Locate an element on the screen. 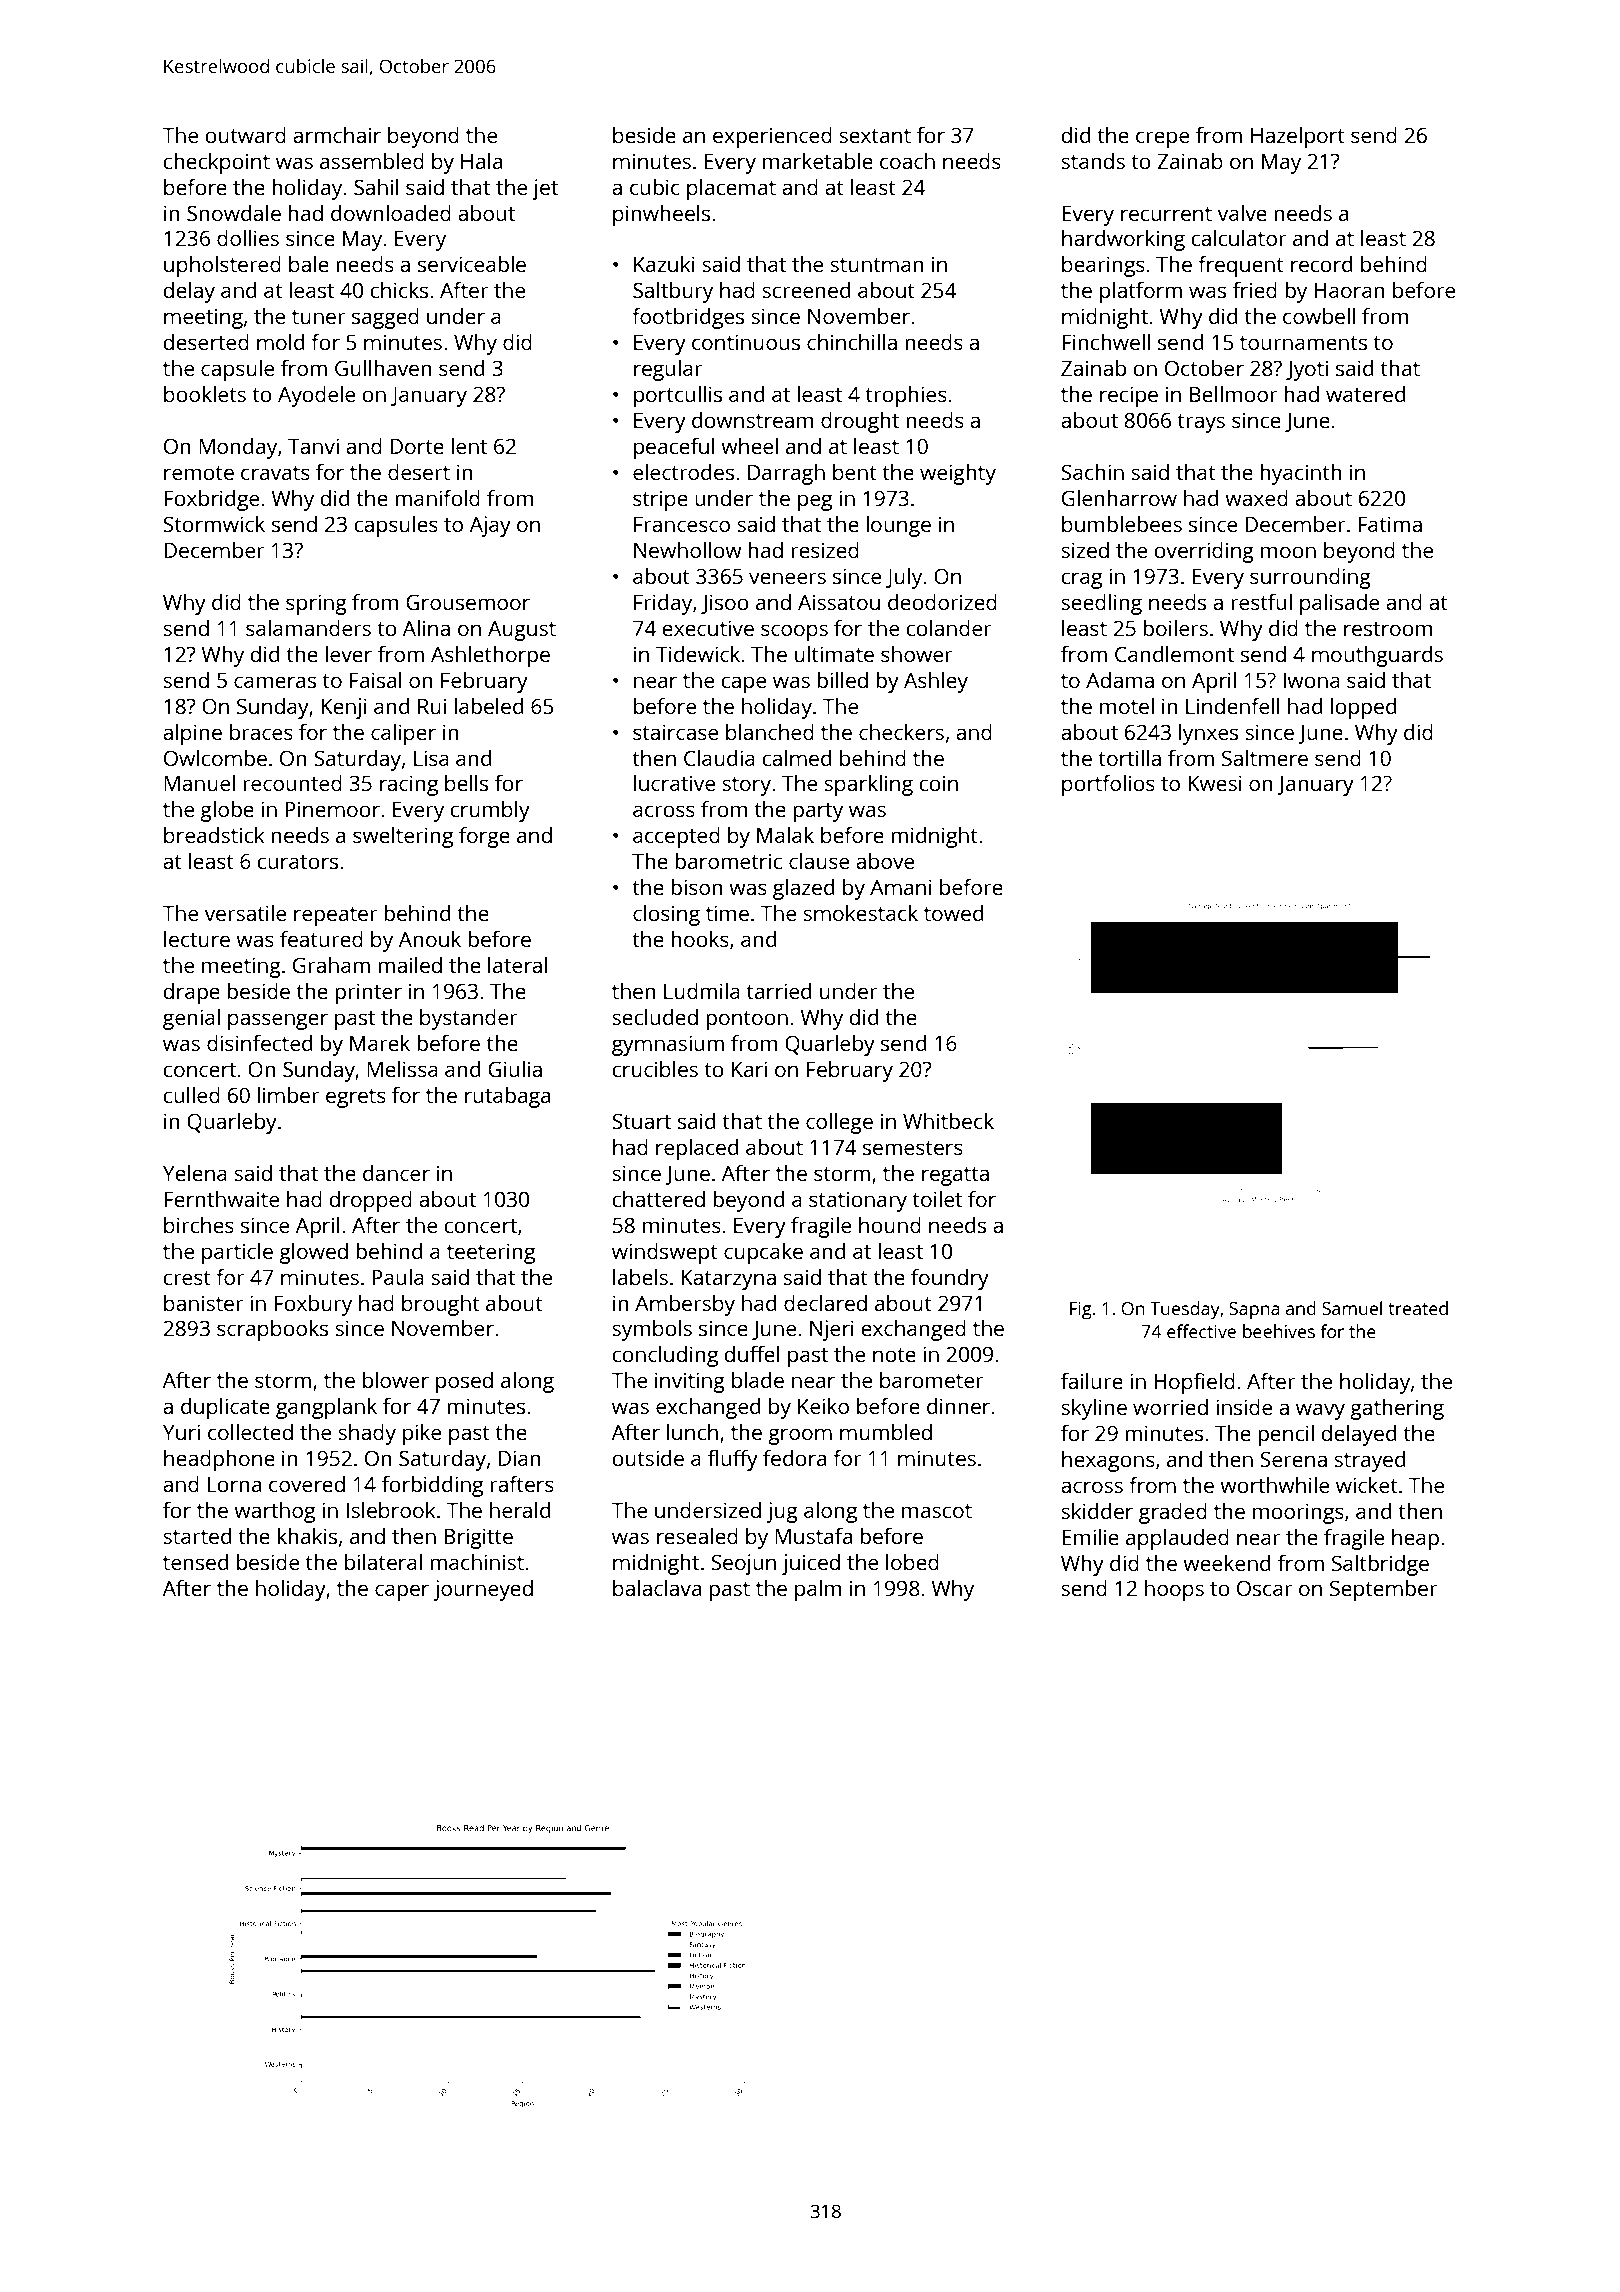  Kwesi is located at coordinates (1215, 783).
